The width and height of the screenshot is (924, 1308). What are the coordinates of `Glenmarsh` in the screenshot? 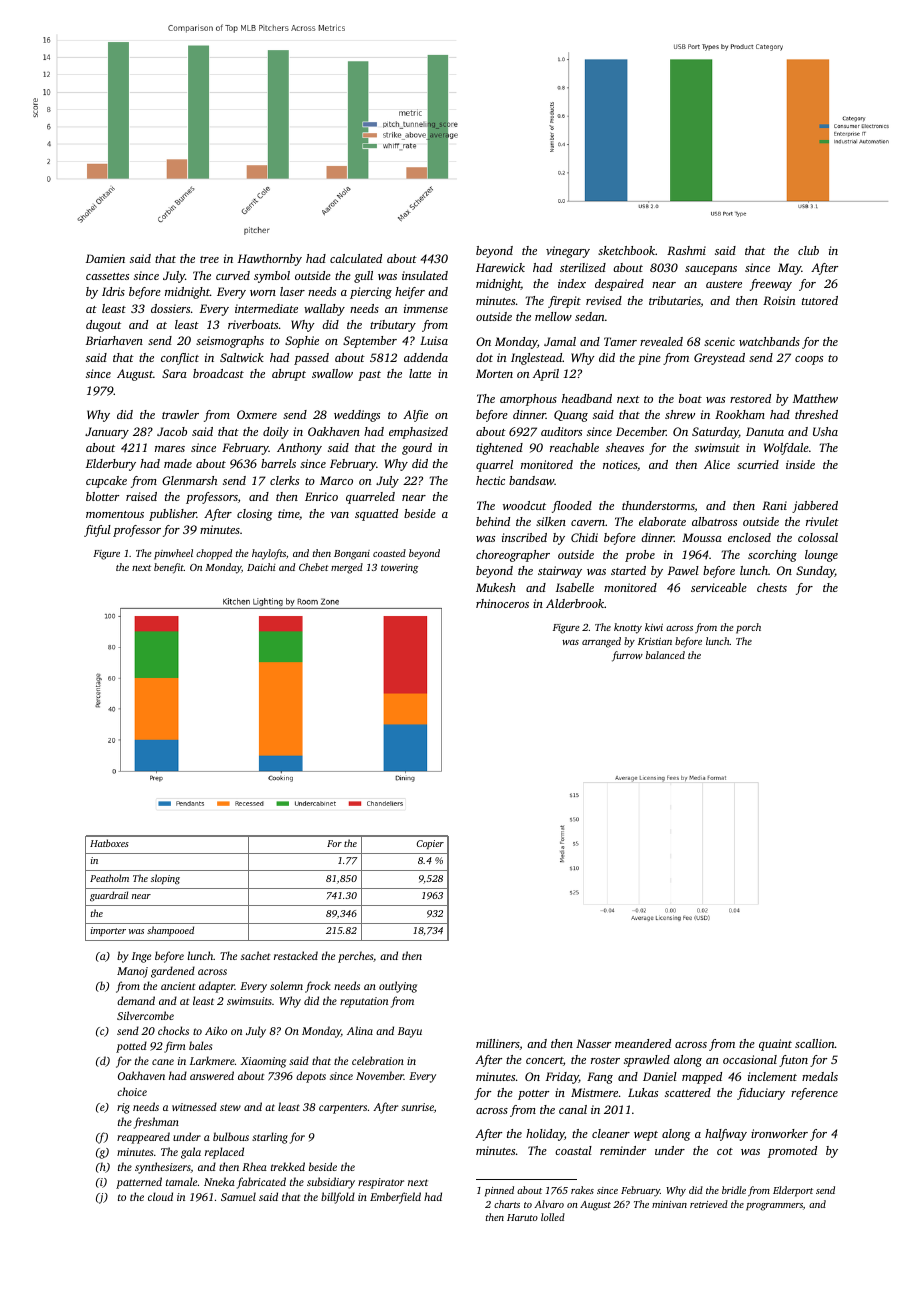 It's located at (189, 480).
